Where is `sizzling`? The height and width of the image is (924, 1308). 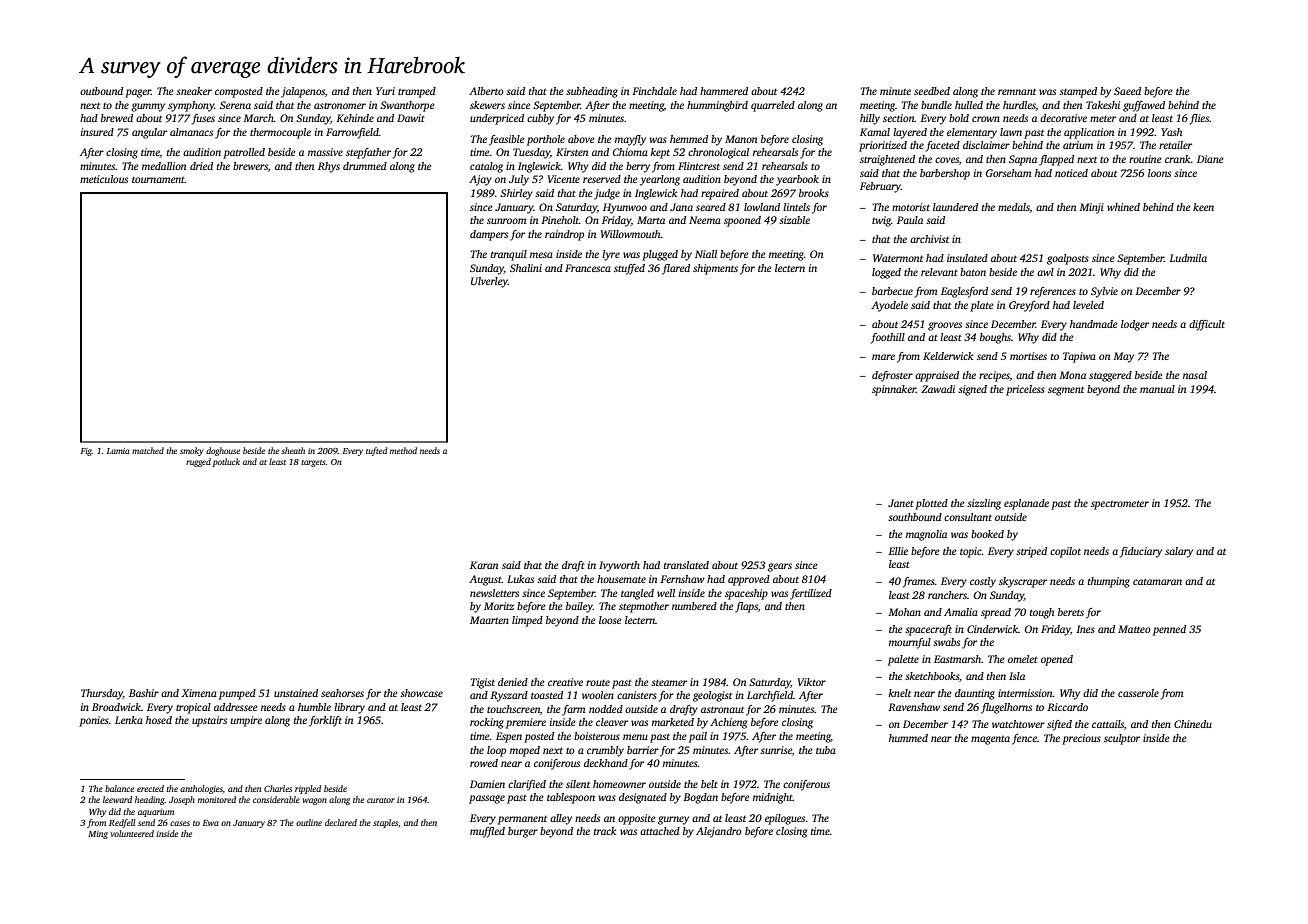 sizzling is located at coordinates (984, 504).
